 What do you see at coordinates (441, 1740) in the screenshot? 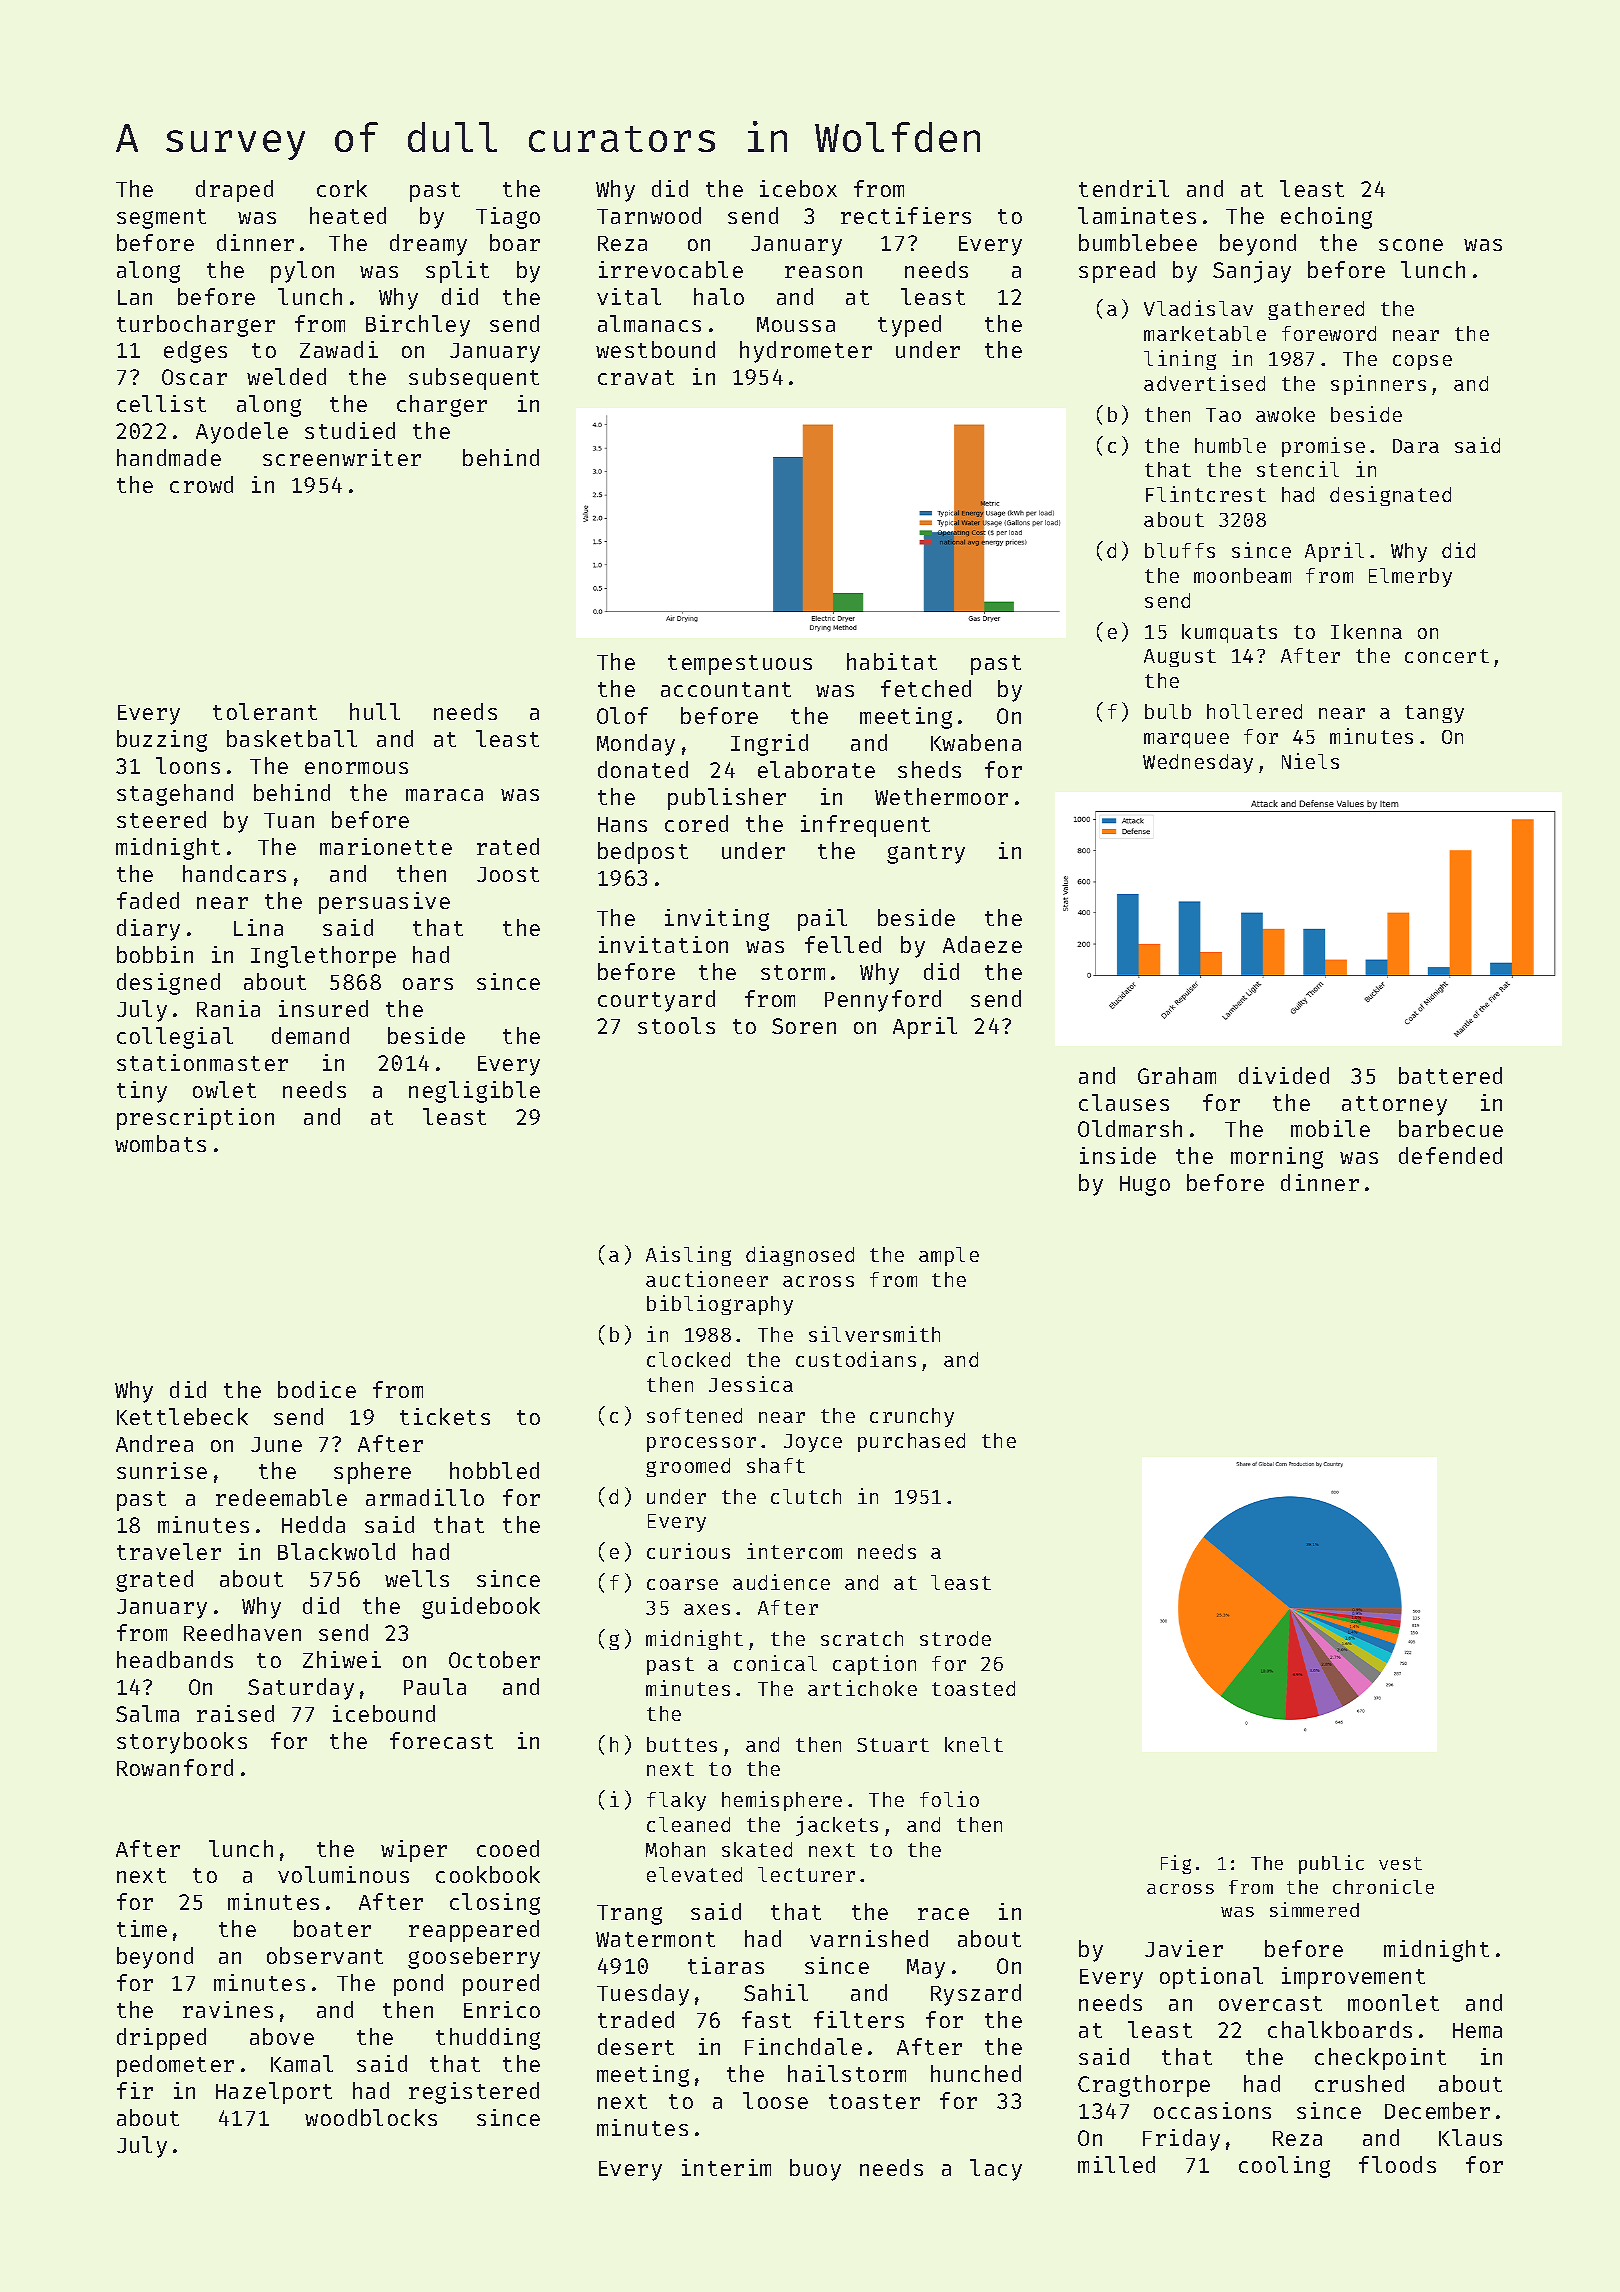
I see `forecast` at bounding box center [441, 1740].
